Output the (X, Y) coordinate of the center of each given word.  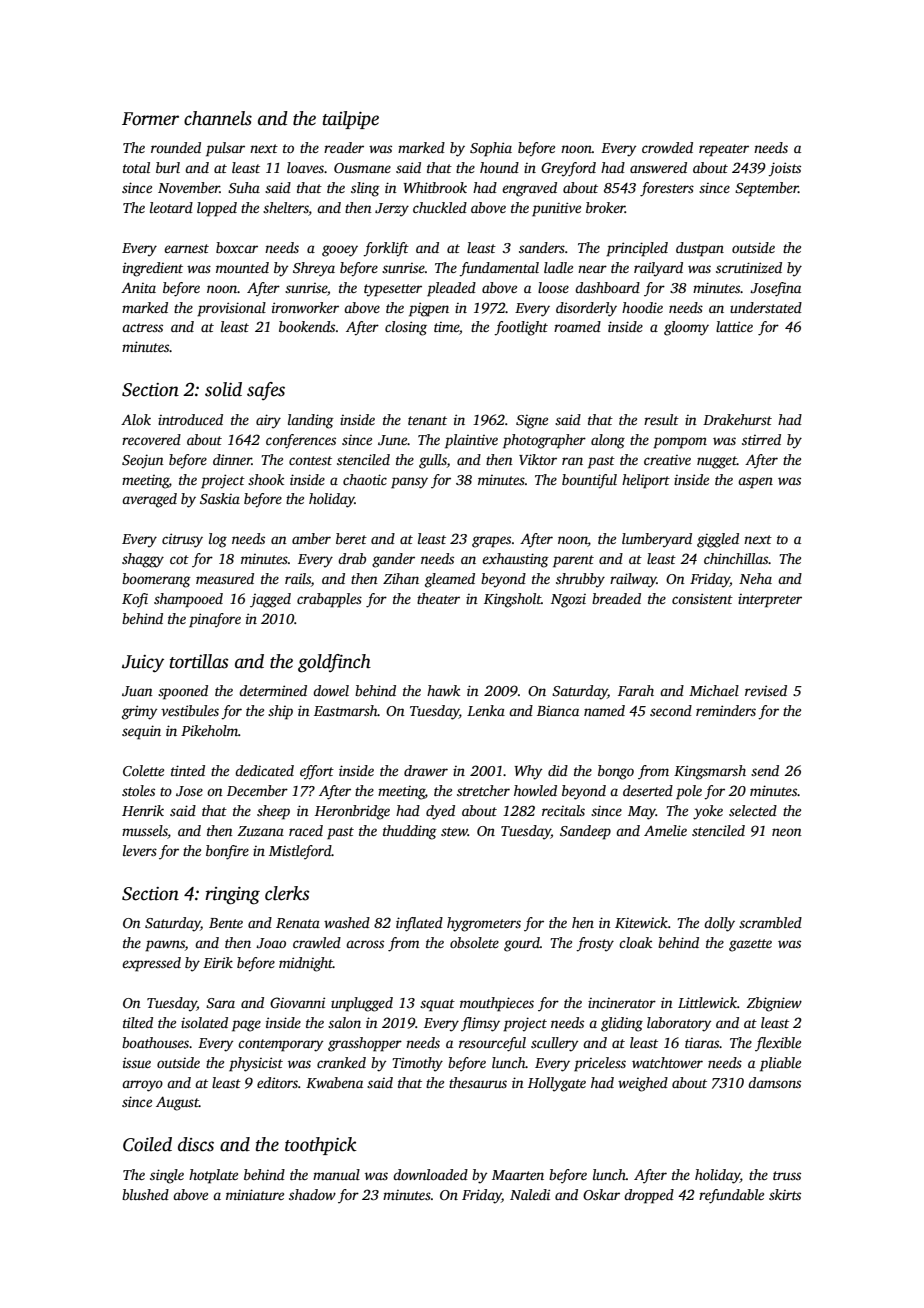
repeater (724, 150)
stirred (761, 439)
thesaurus (478, 1082)
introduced (190, 419)
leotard (171, 207)
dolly (719, 924)
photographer (544, 441)
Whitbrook (435, 187)
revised (766, 690)
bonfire (227, 852)
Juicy (143, 664)
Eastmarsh (346, 710)
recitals (563, 810)
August (177, 1104)
